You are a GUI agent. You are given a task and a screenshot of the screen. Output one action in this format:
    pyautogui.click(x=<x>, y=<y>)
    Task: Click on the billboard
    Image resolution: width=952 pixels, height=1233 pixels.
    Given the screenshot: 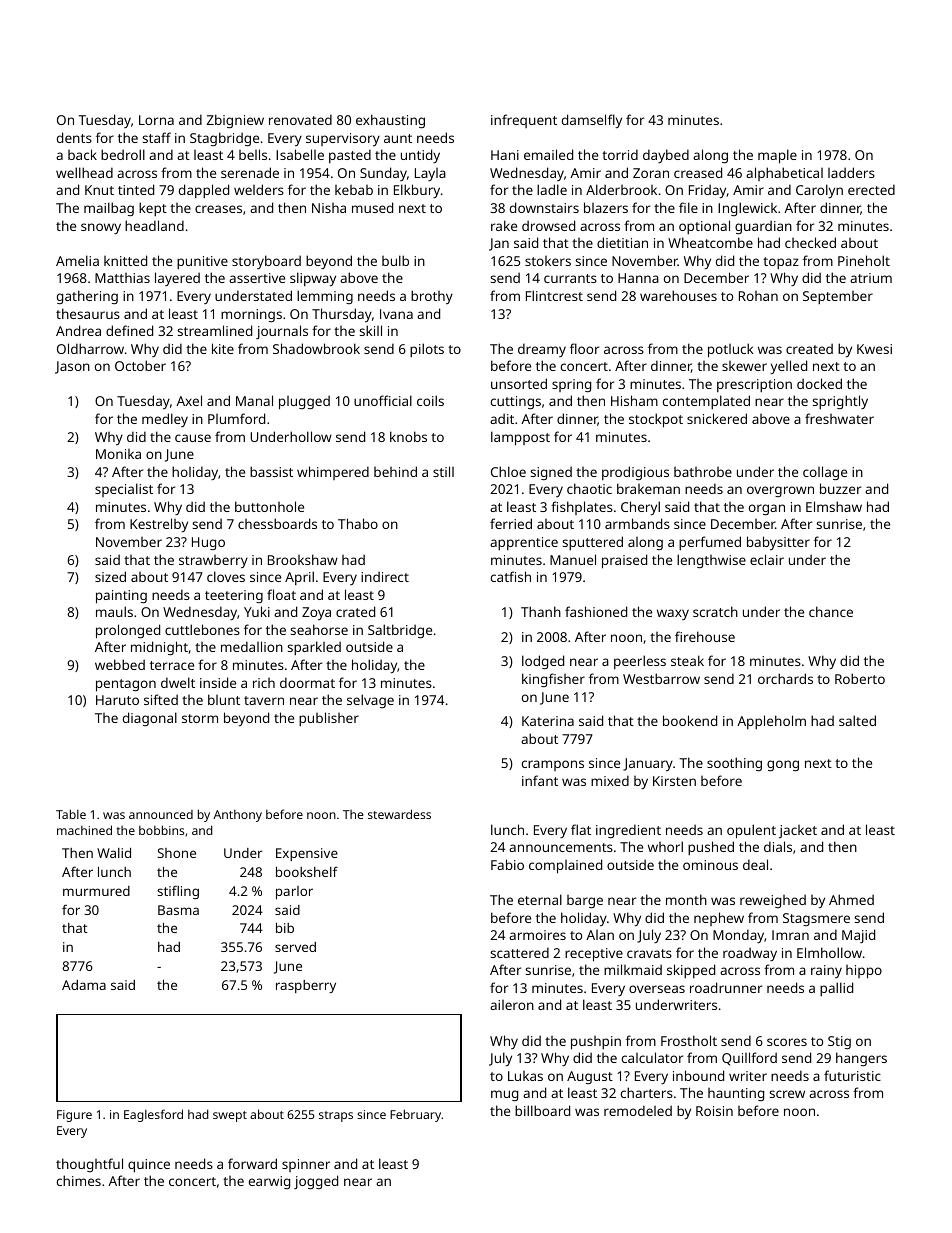 What is the action you would take?
    pyautogui.click(x=542, y=1110)
